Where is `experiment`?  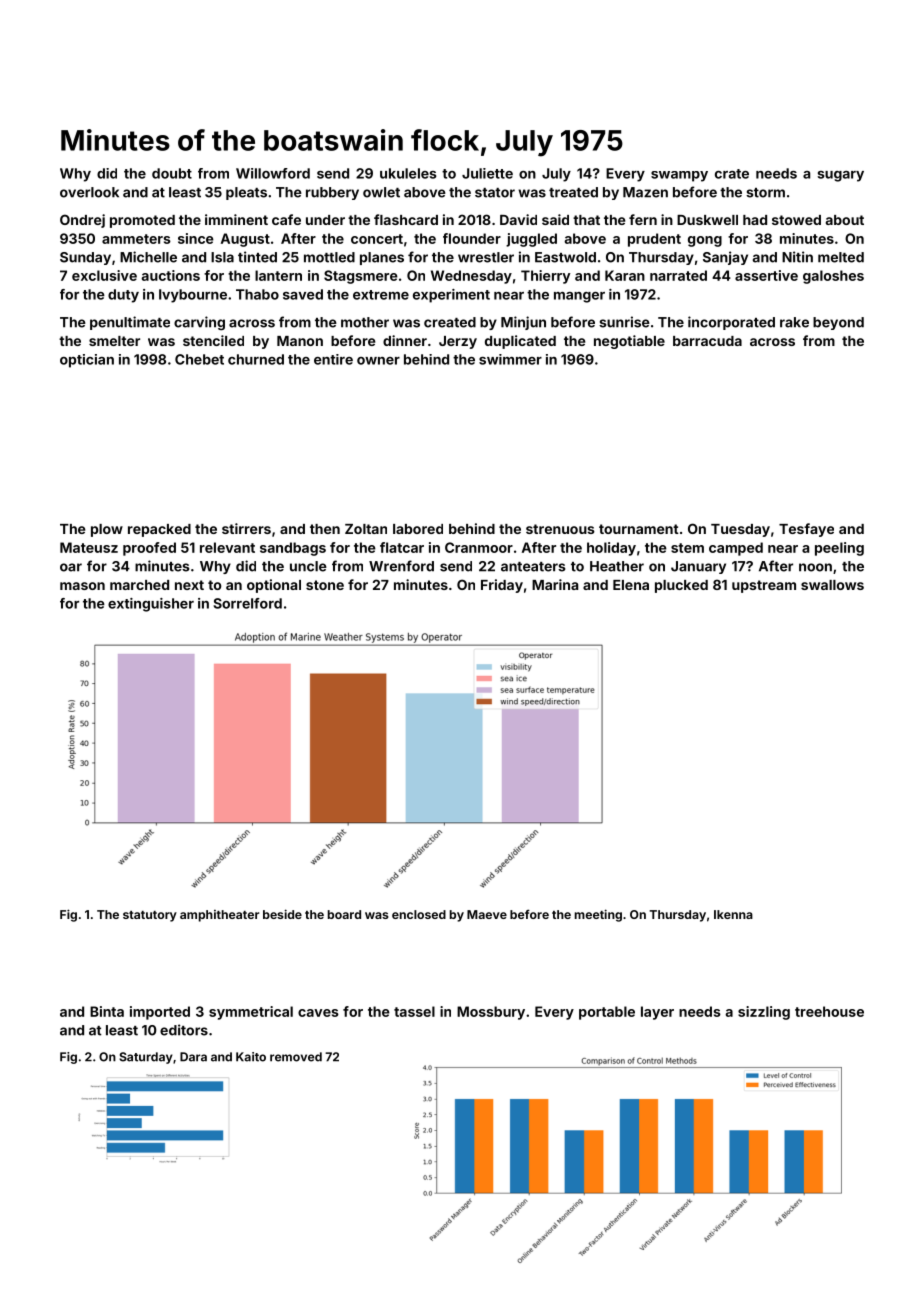 experiment is located at coordinates (451, 296).
